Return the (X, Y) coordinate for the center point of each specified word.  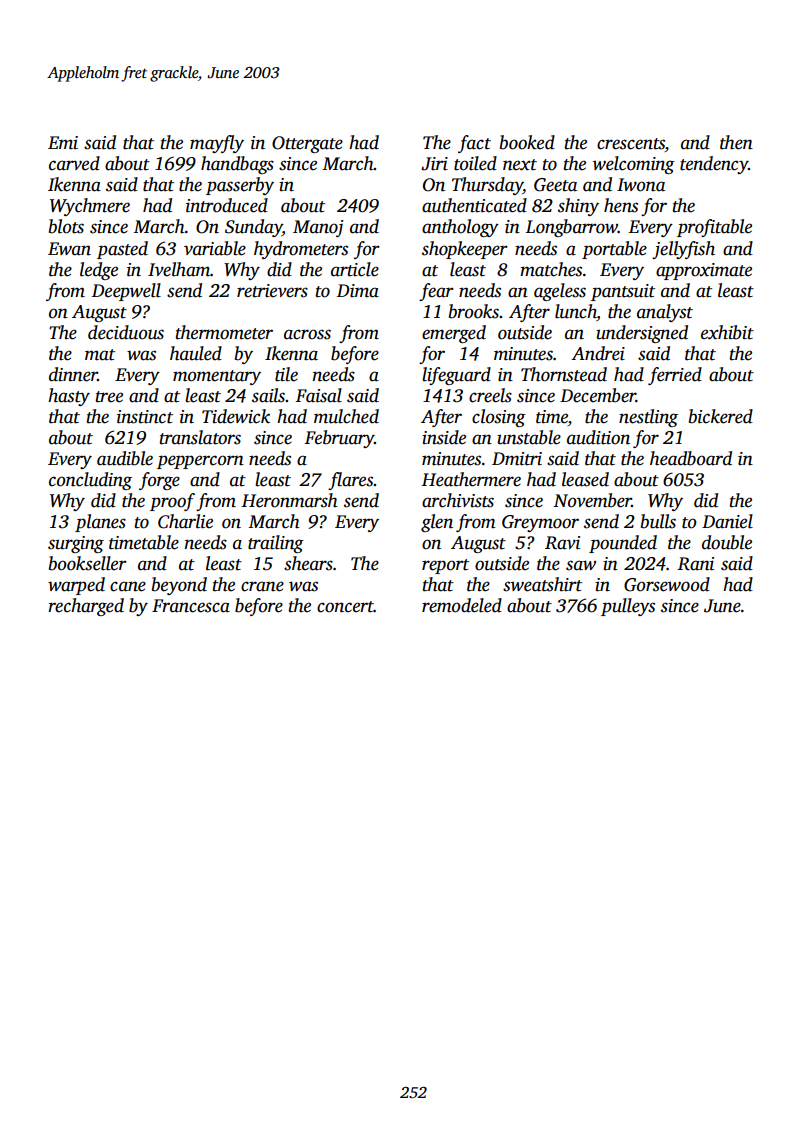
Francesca (191, 606)
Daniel (727, 521)
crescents (631, 145)
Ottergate (307, 144)
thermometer (224, 332)
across (307, 334)
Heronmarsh (289, 500)
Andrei (598, 353)
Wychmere (90, 207)
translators (200, 437)
